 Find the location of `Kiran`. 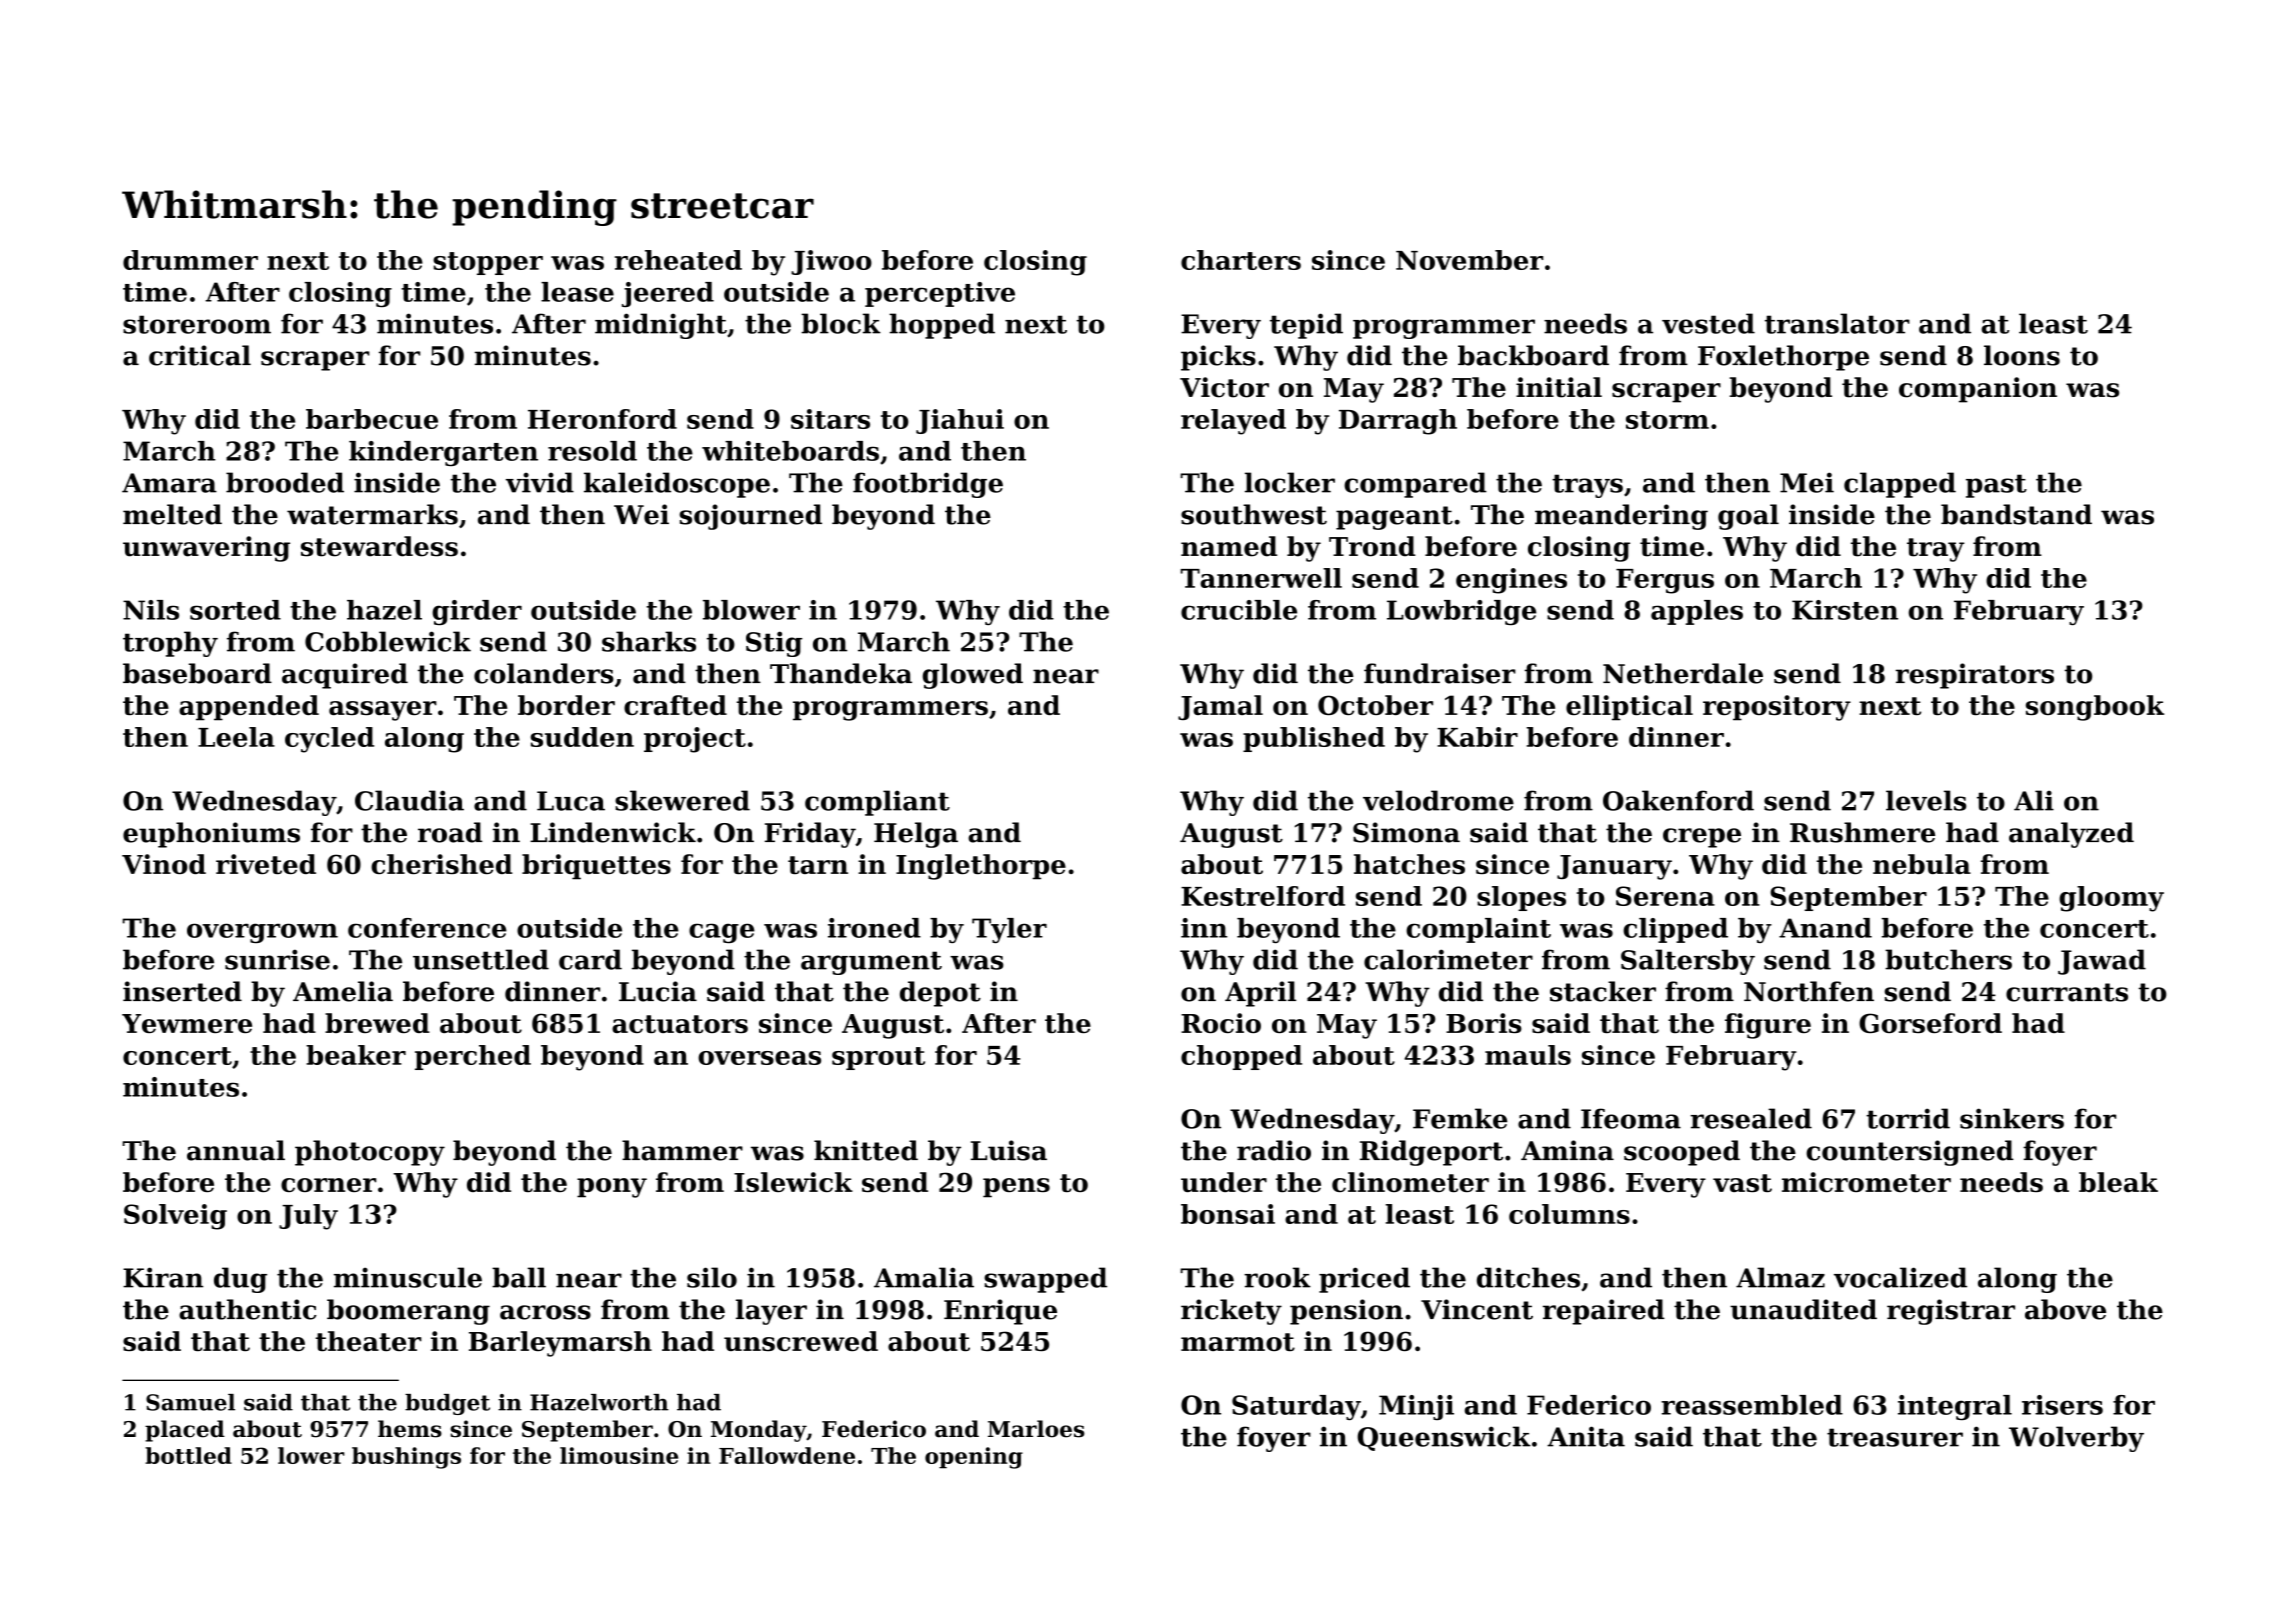

Kiran is located at coordinates (163, 1277).
